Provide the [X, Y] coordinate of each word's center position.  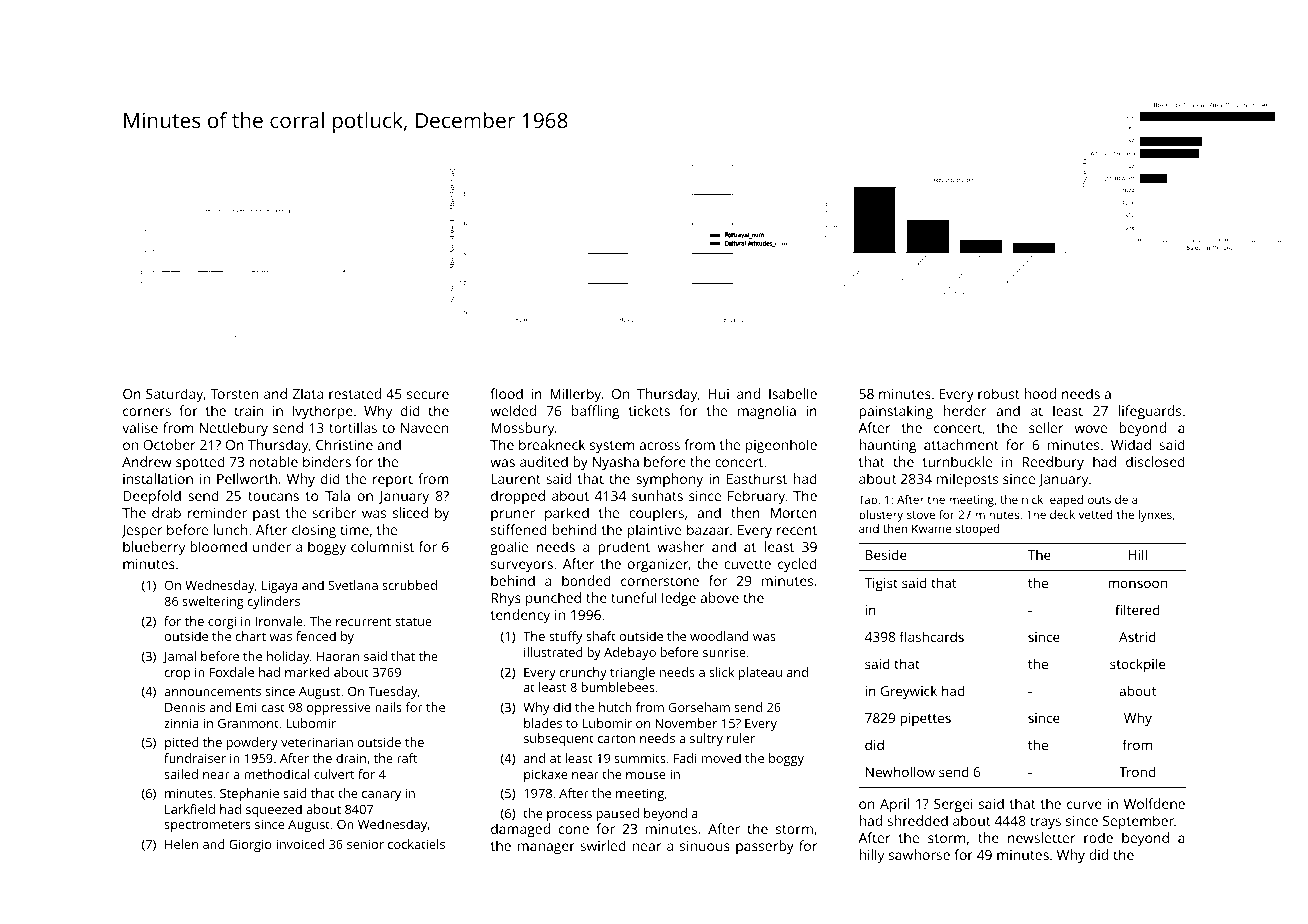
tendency [520, 616]
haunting [887, 446]
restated [355, 393]
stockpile [1137, 665]
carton [616, 738]
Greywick [909, 693]
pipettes [925, 719]
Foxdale [231, 672]
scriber [335, 512]
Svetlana [353, 585]
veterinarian [317, 742]
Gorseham [699, 707]
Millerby [575, 395]
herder [964, 410]
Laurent [516, 479]
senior [365, 844]
